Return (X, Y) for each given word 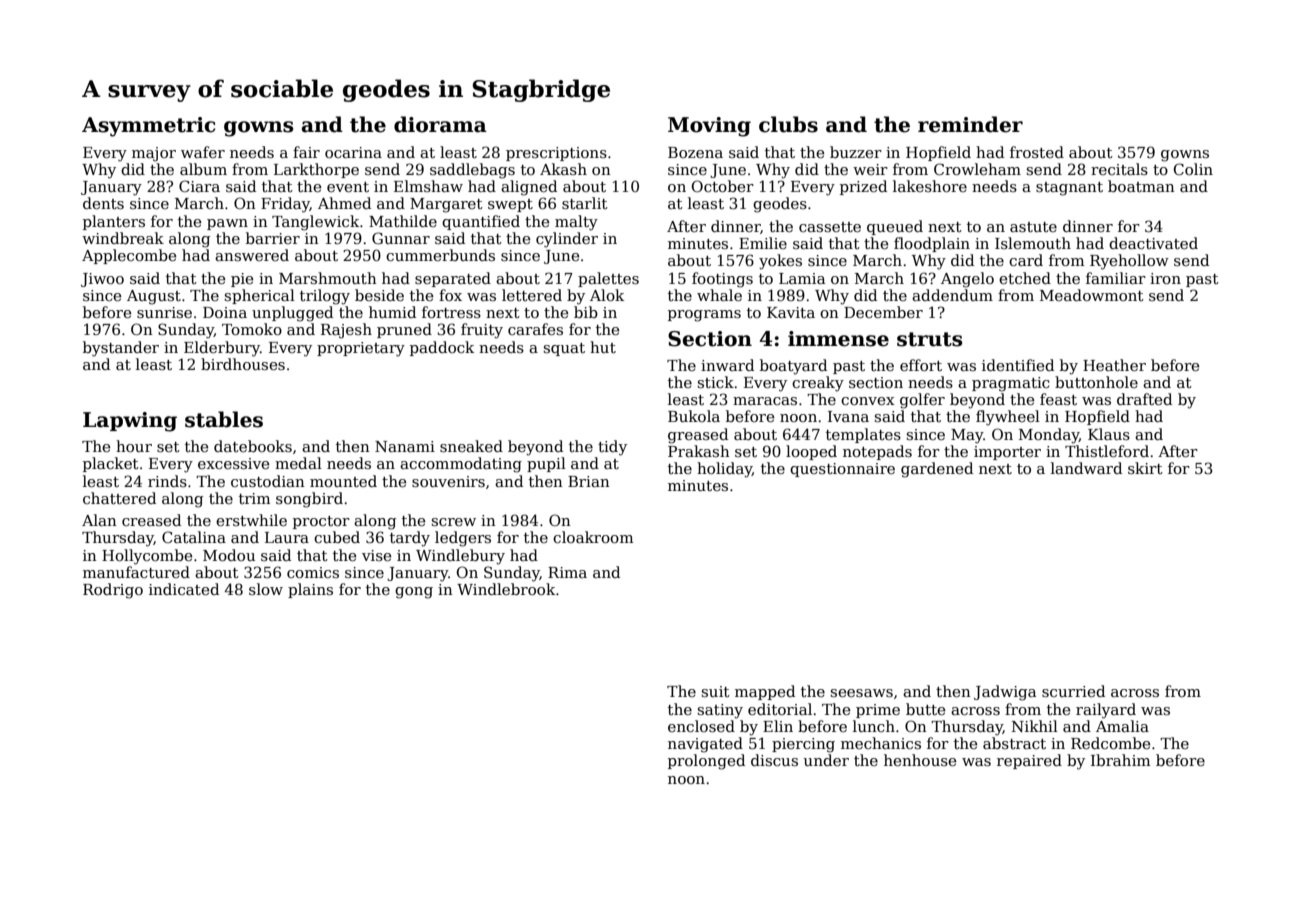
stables (224, 419)
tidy (612, 448)
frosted (1037, 152)
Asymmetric (148, 127)
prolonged (706, 762)
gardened (937, 470)
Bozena (695, 152)
